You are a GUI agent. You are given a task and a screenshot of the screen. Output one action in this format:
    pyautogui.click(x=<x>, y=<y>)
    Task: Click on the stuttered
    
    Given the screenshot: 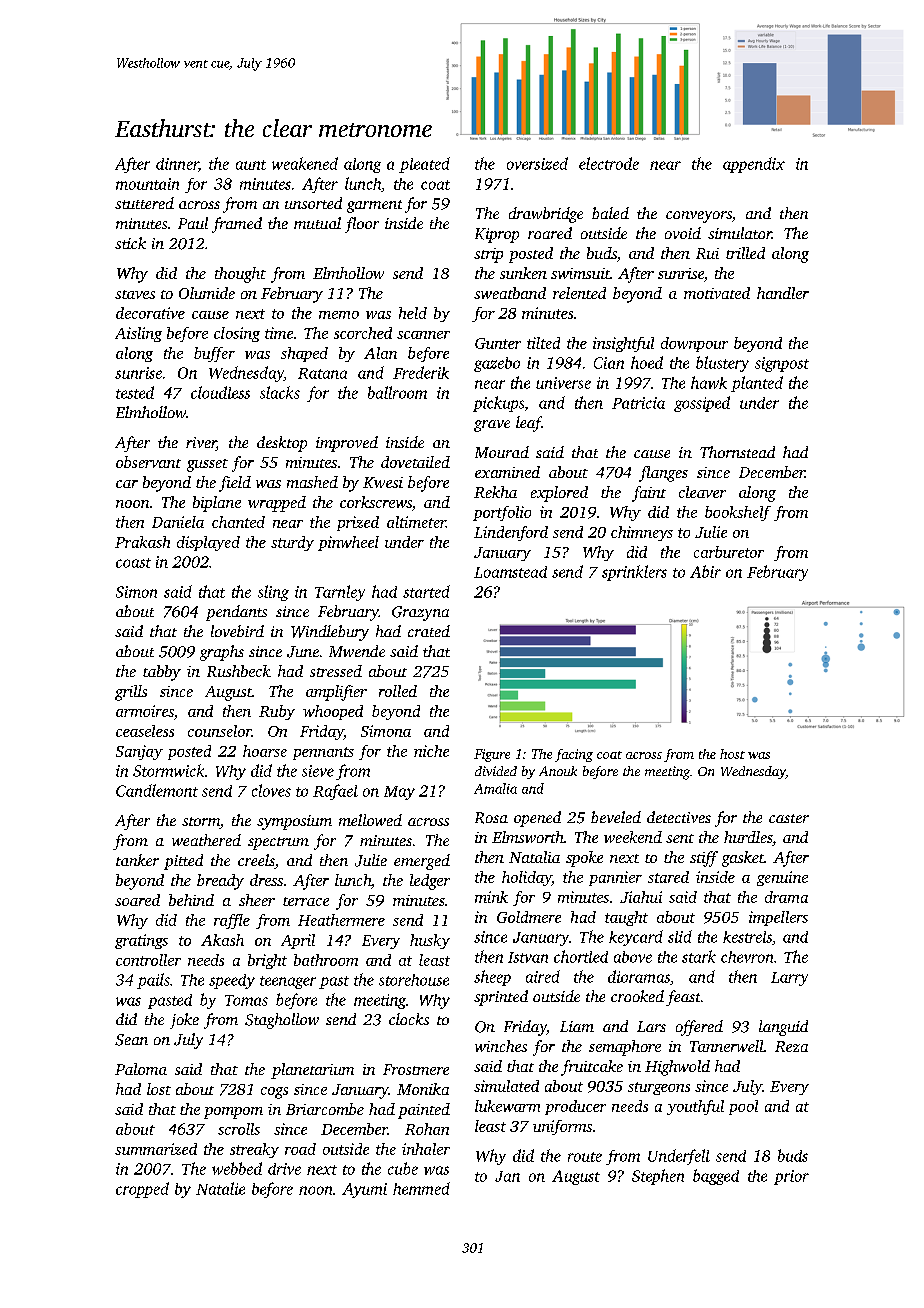 What is the action you would take?
    pyautogui.click(x=144, y=203)
